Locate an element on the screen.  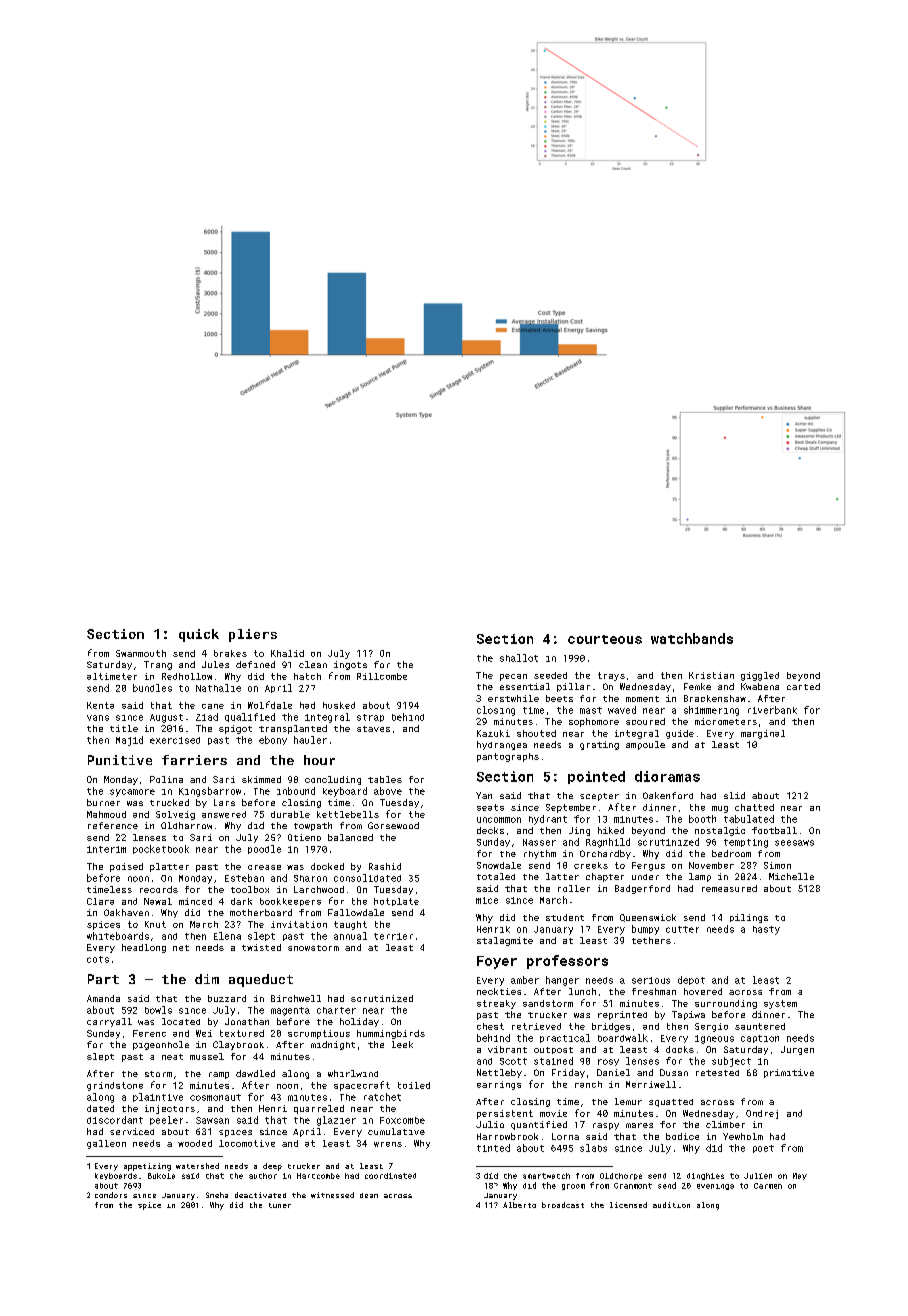
student is located at coordinates (565, 917).
